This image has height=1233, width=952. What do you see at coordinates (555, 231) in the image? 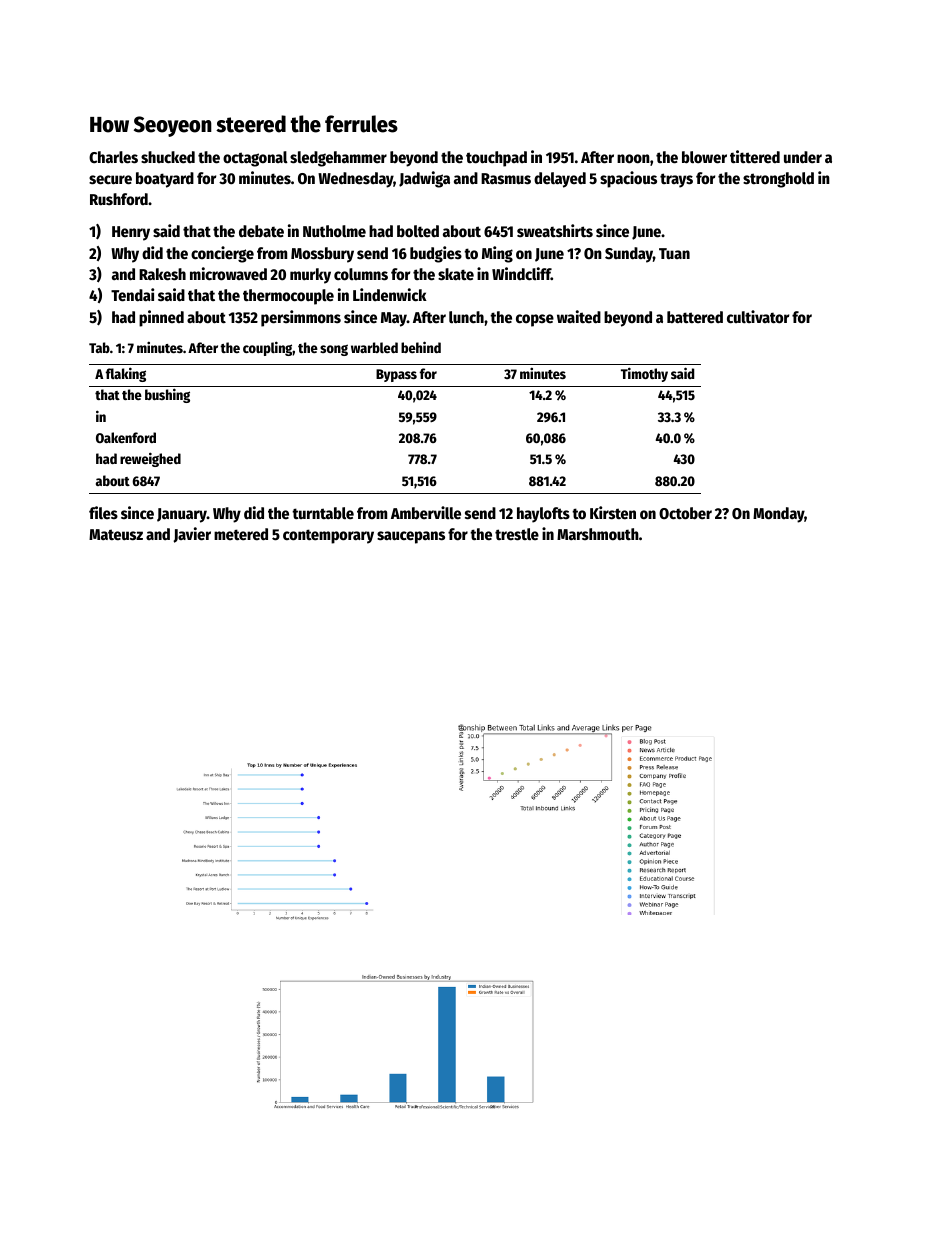
I see `sweatshirts` at bounding box center [555, 231].
